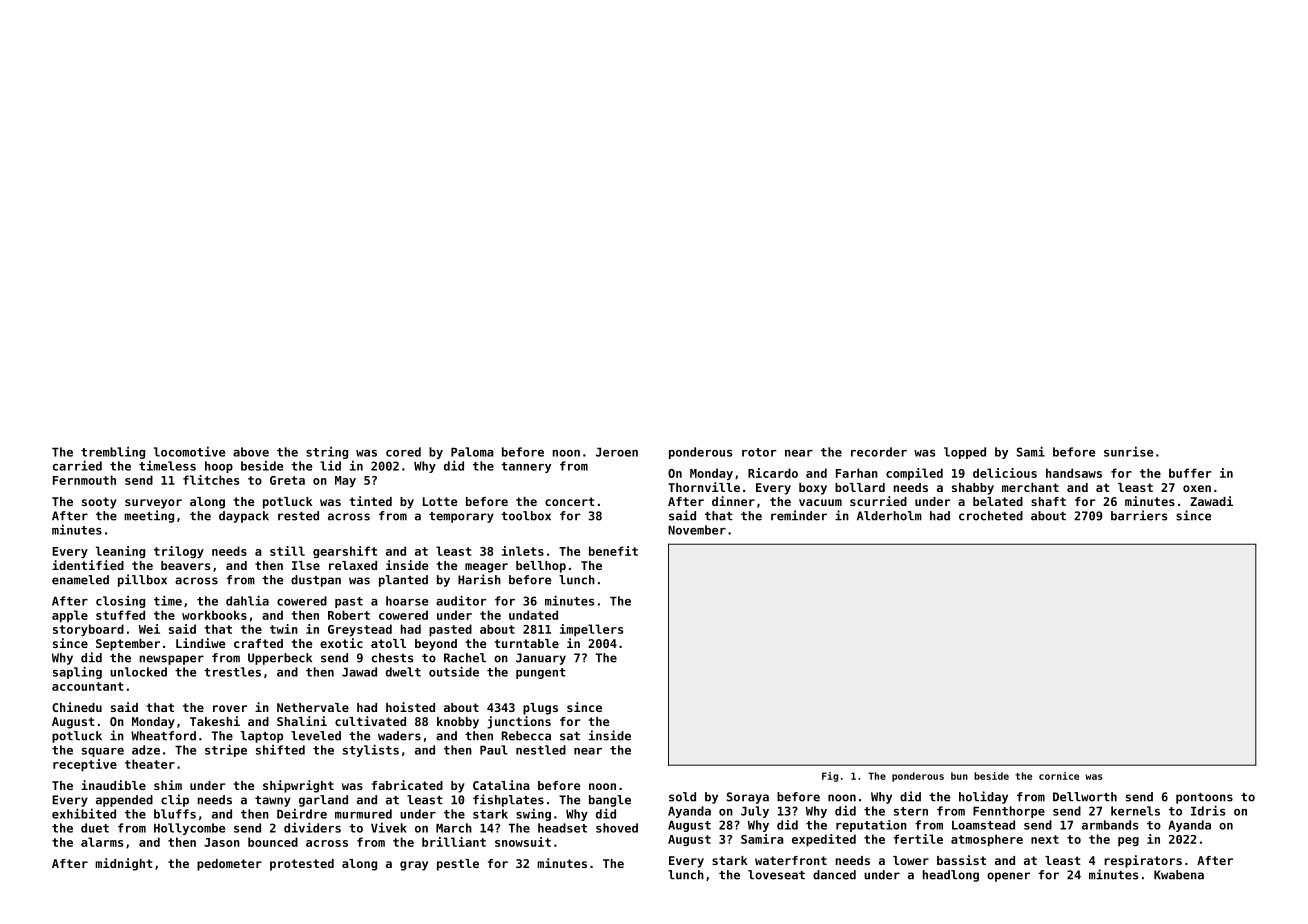 The width and height of the page is (1308, 924). Describe the element at coordinates (1059, 776) in the page. I see `cornice` at that location.
